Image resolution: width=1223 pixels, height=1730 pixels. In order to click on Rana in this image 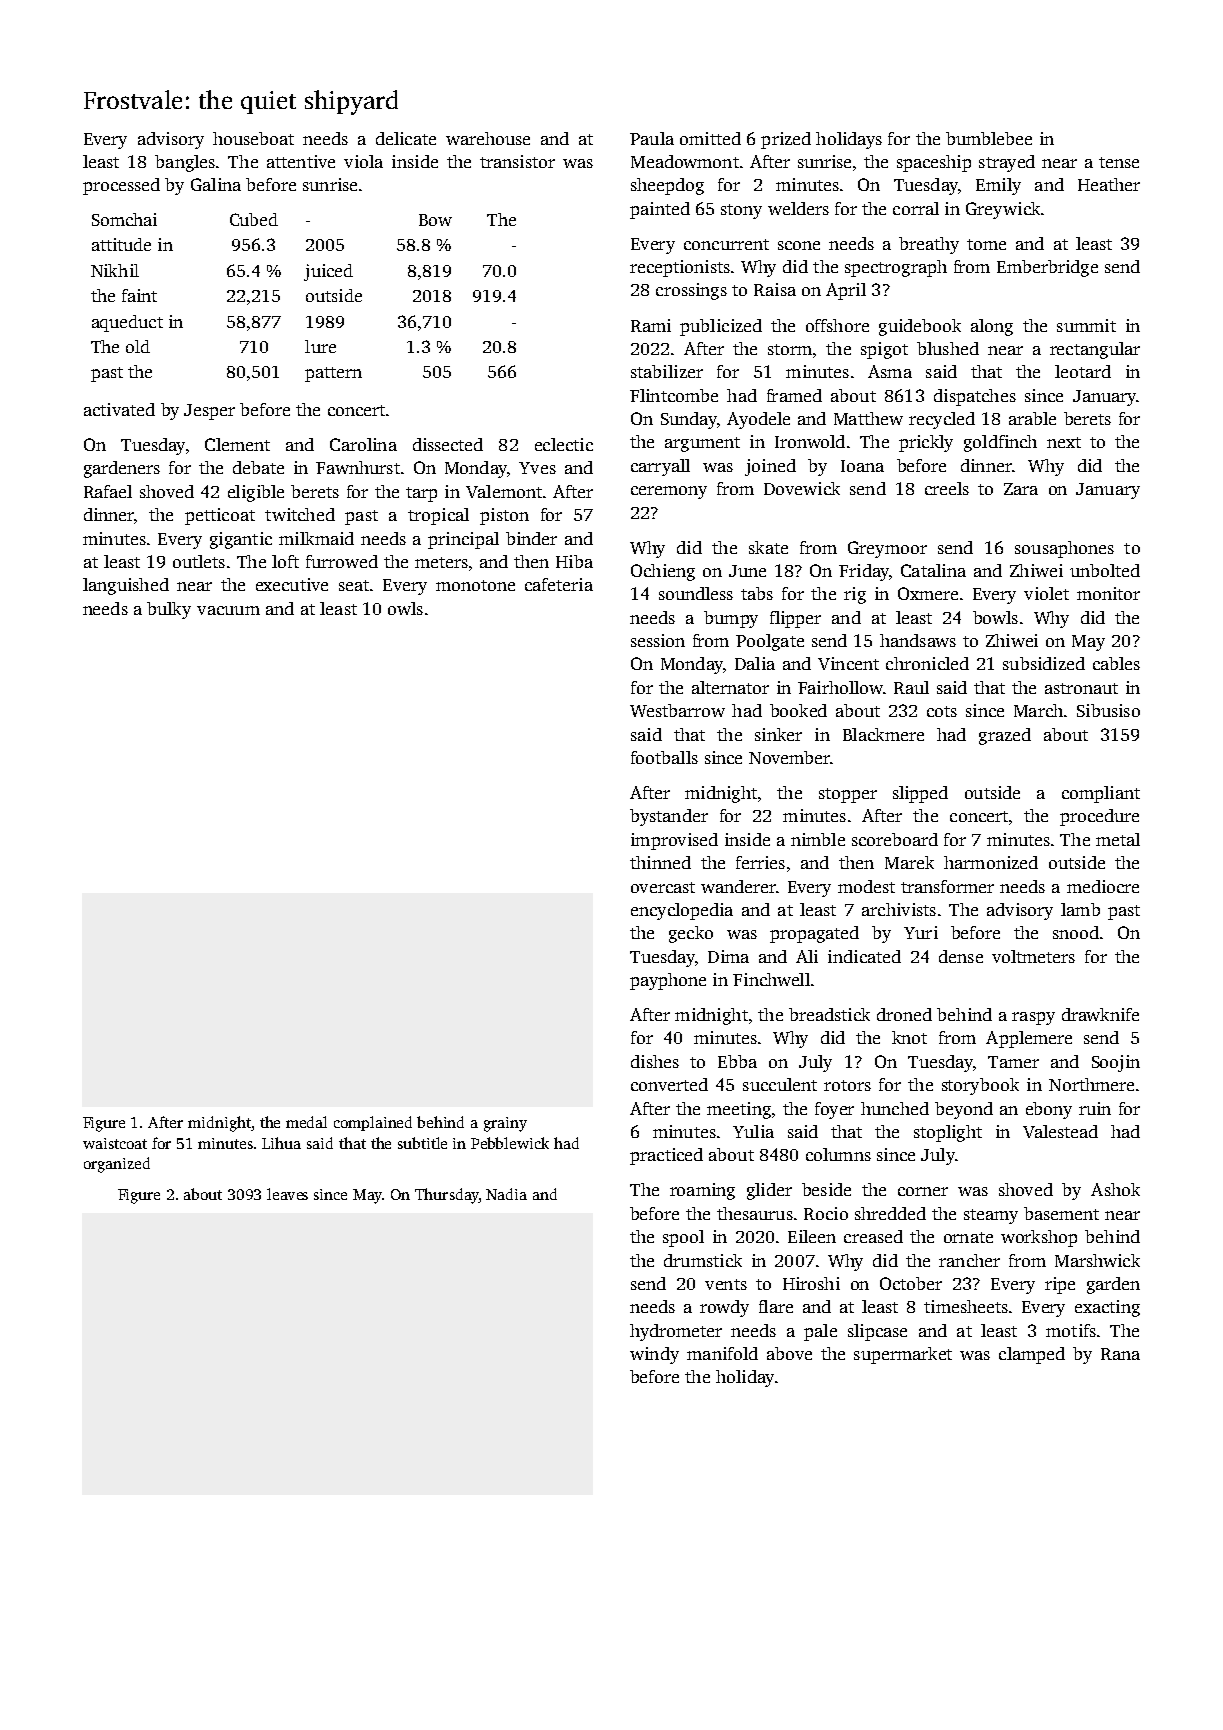, I will do `click(1120, 1354)`.
